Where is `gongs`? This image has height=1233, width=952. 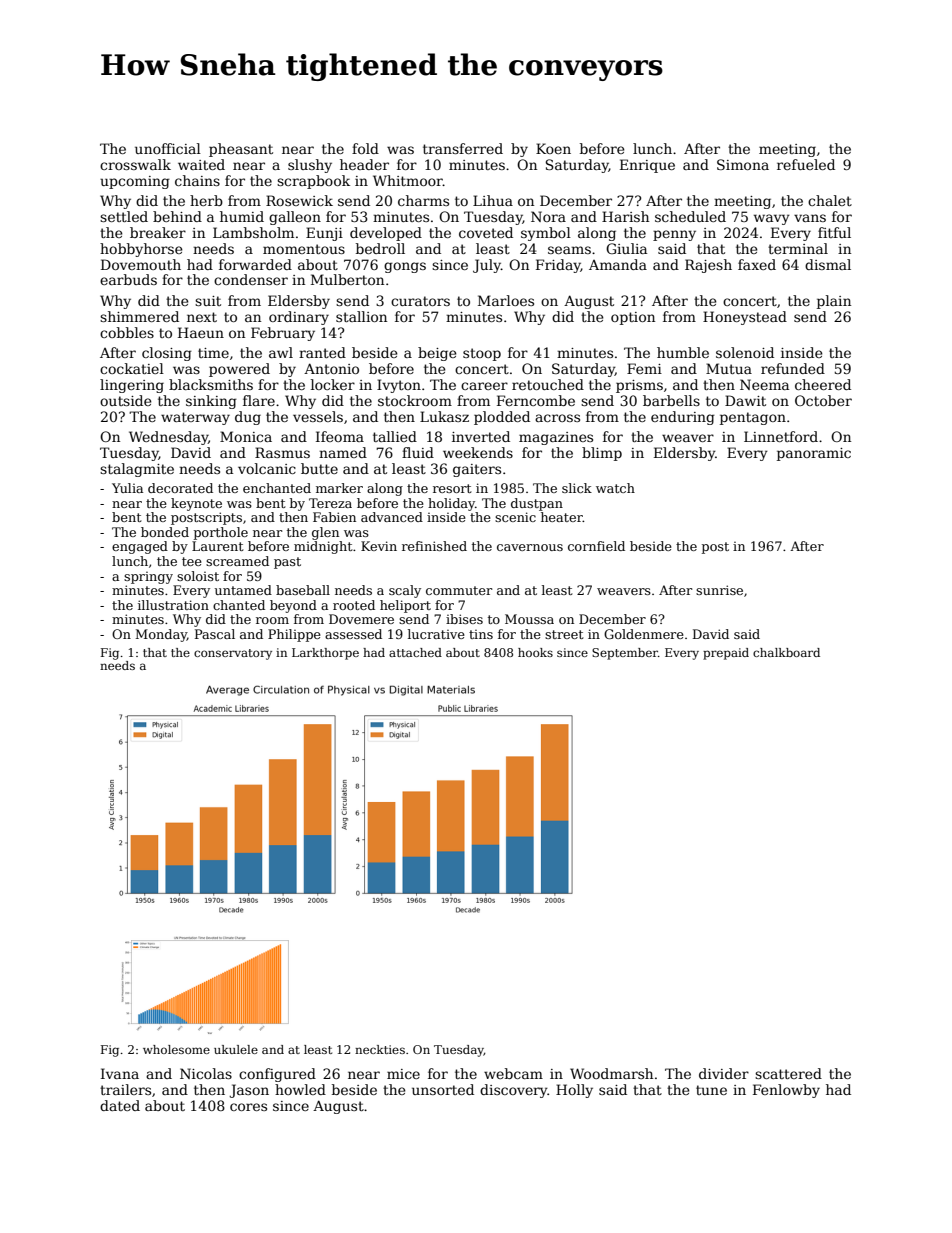 gongs is located at coordinates (405, 267).
